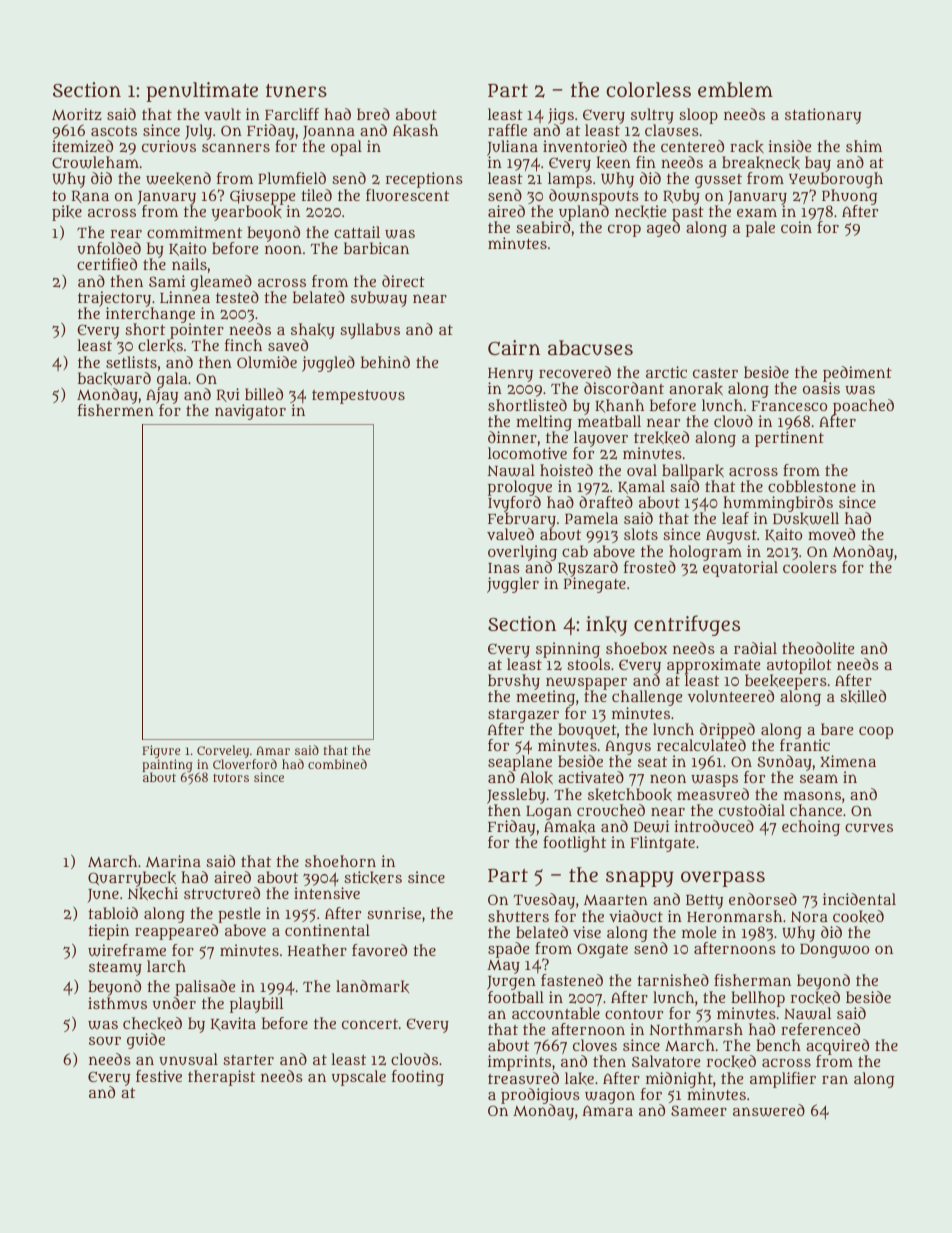 The height and width of the screenshot is (1233, 952). What do you see at coordinates (876, 732) in the screenshot?
I see `coop` at bounding box center [876, 732].
